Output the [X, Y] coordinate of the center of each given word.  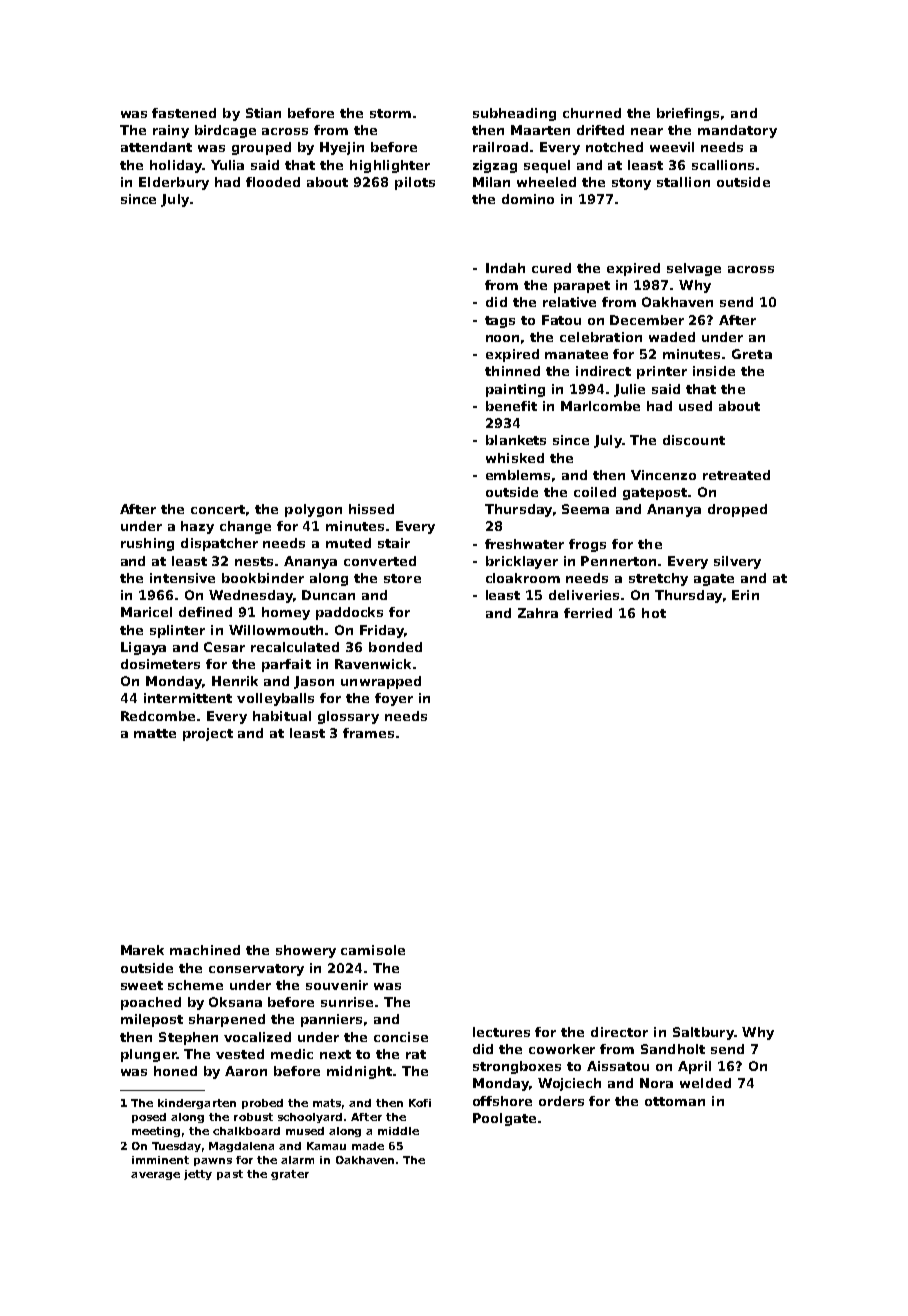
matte [155, 733]
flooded [273, 182]
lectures [501, 1032]
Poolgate [504, 1119]
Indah [505, 268]
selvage [694, 269]
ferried [588, 613]
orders [561, 1101]
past [230, 1175]
